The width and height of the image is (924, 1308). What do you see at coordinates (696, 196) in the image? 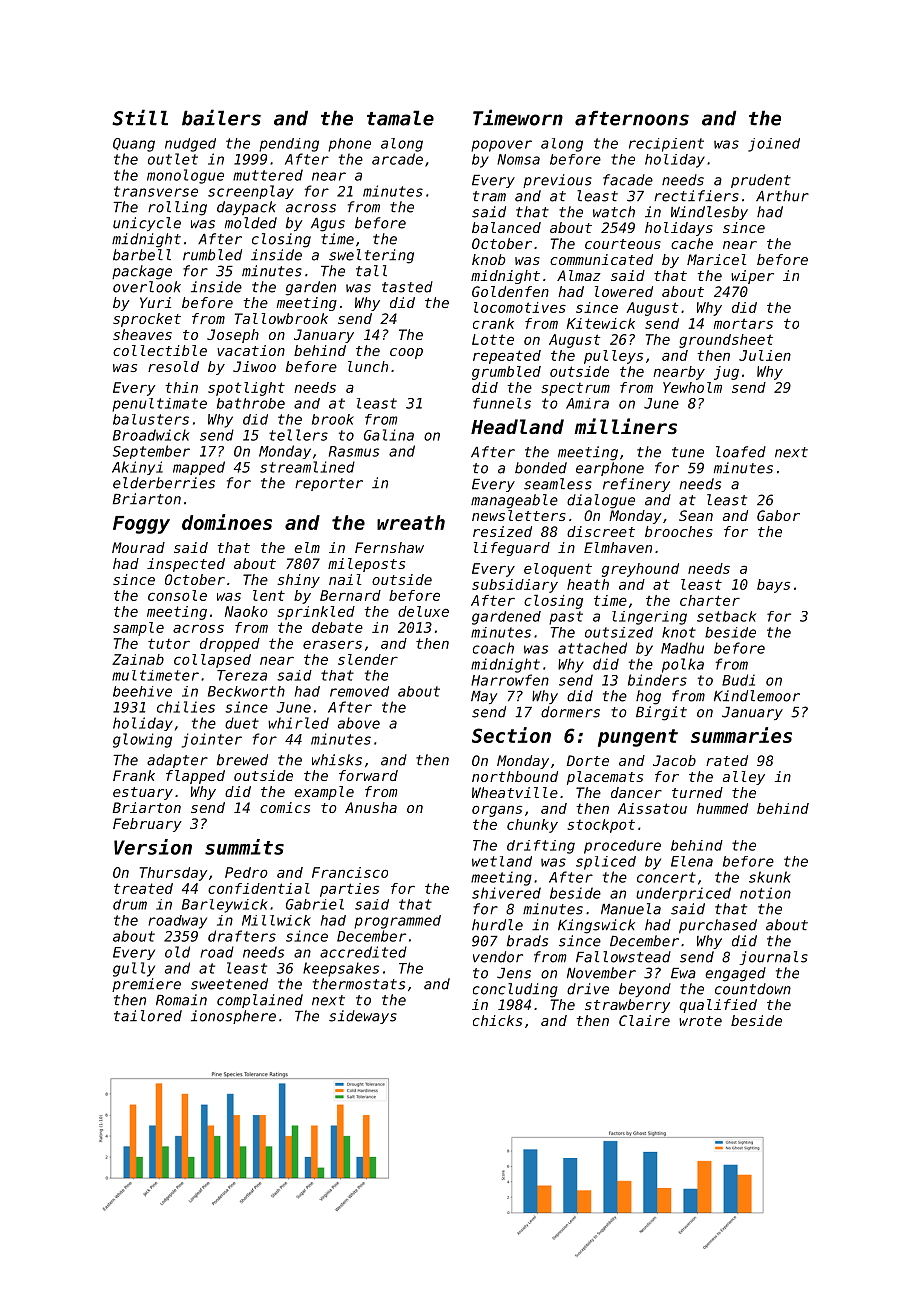
I see `rectifiers` at bounding box center [696, 196].
